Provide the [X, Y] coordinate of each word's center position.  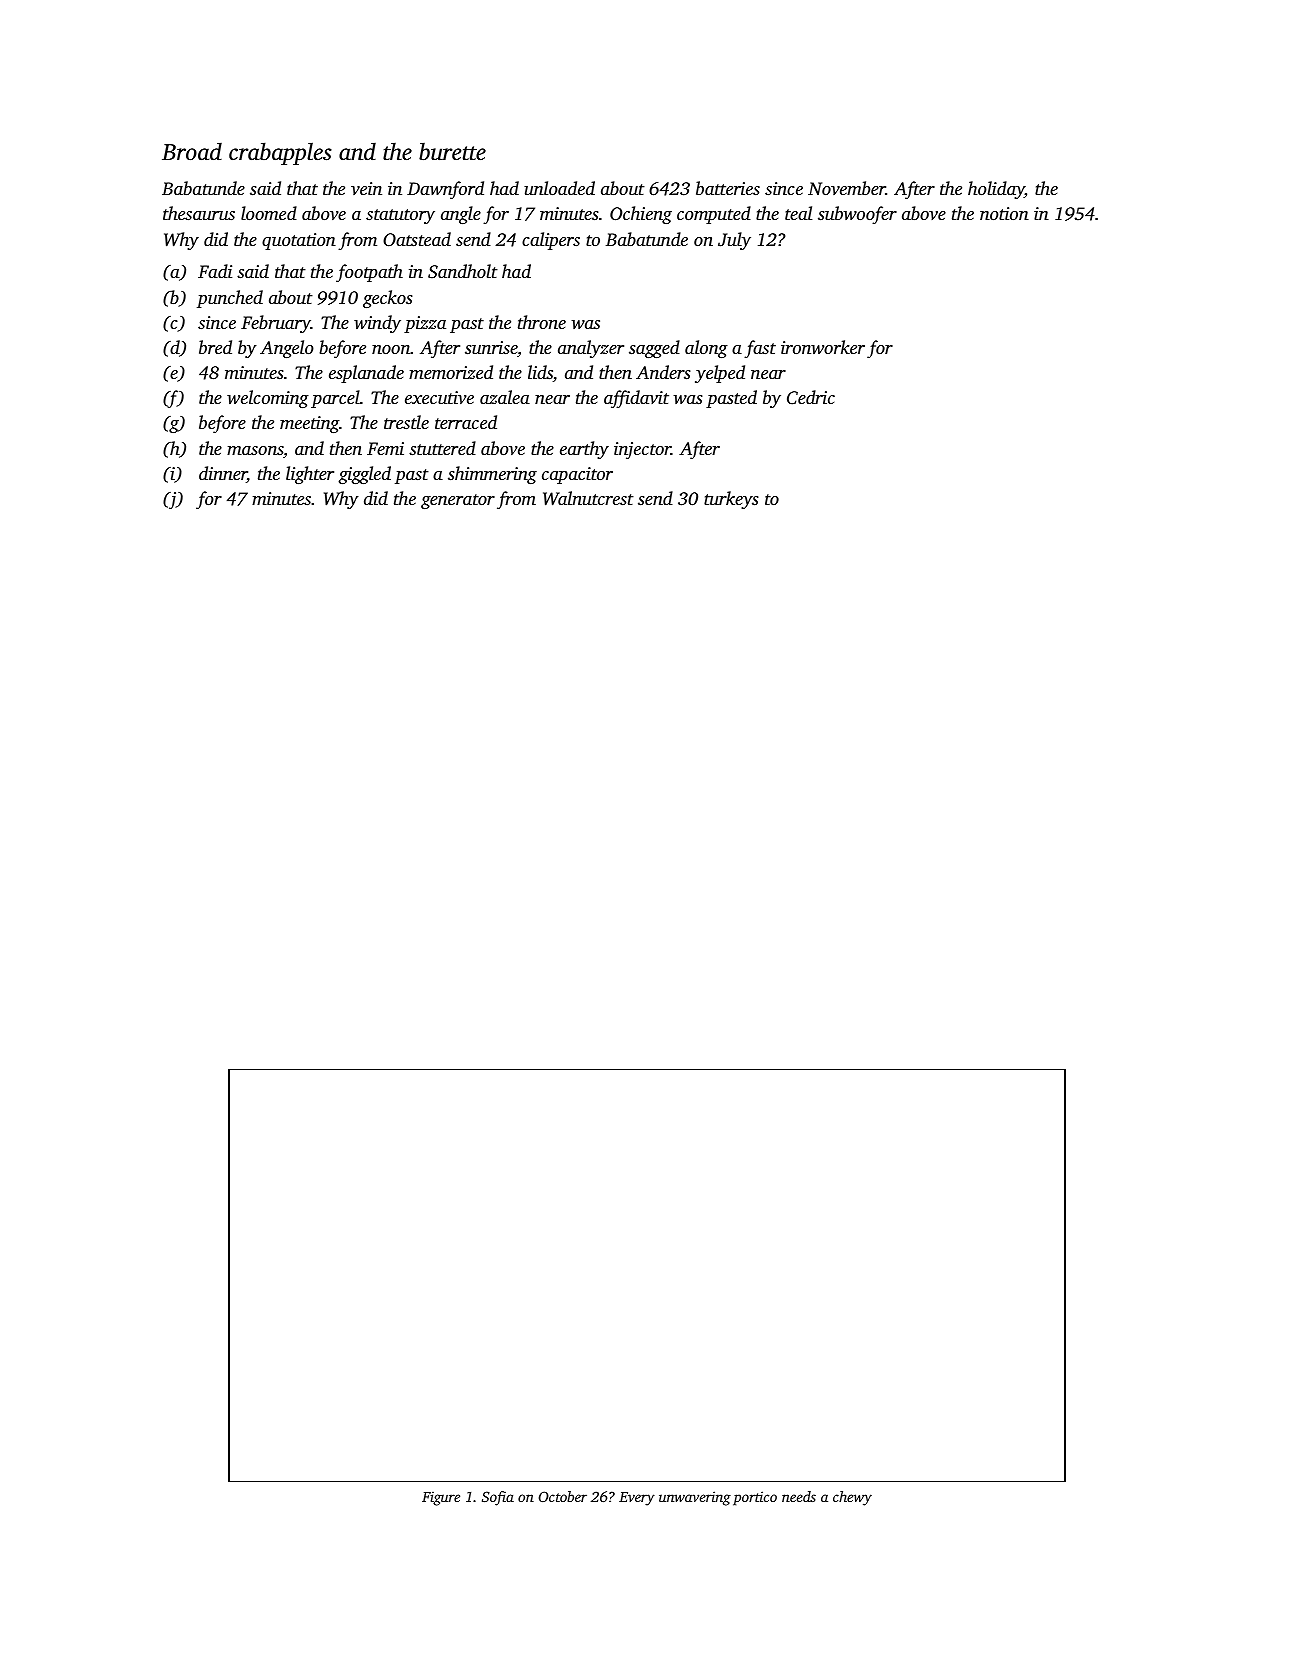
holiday [996, 190]
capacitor [577, 475]
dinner [223, 474]
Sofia [498, 1498]
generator [458, 501]
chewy [852, 1498]
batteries [728, 188]
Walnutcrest [588, 498]
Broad [192, 151]
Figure [441, 1498]
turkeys [731, 500]
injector [642, 450]
